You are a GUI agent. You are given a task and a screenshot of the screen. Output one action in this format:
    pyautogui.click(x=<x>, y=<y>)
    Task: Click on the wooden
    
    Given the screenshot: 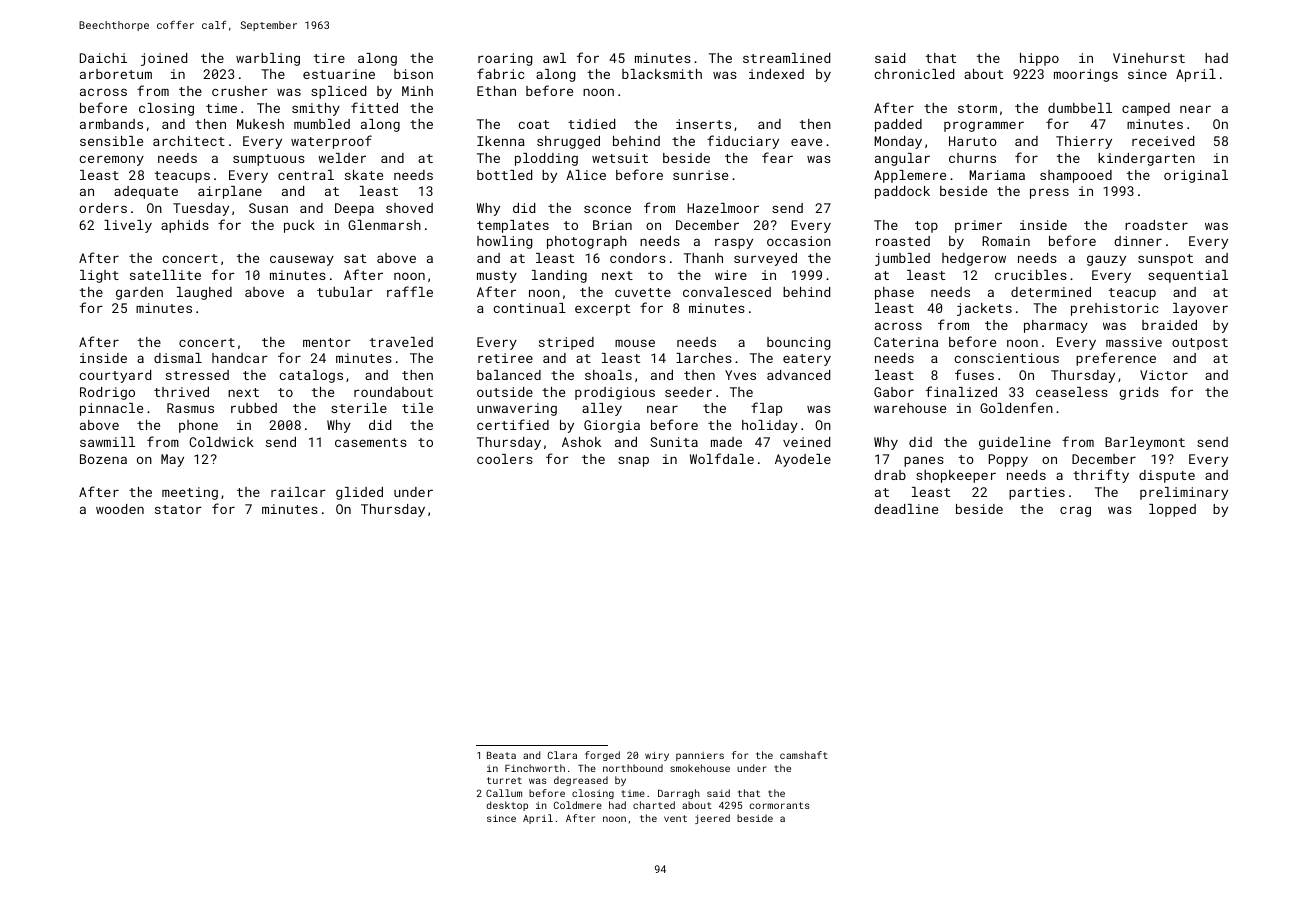 What is the action you would take?
    pyautogui.click(x=120, y=509)
